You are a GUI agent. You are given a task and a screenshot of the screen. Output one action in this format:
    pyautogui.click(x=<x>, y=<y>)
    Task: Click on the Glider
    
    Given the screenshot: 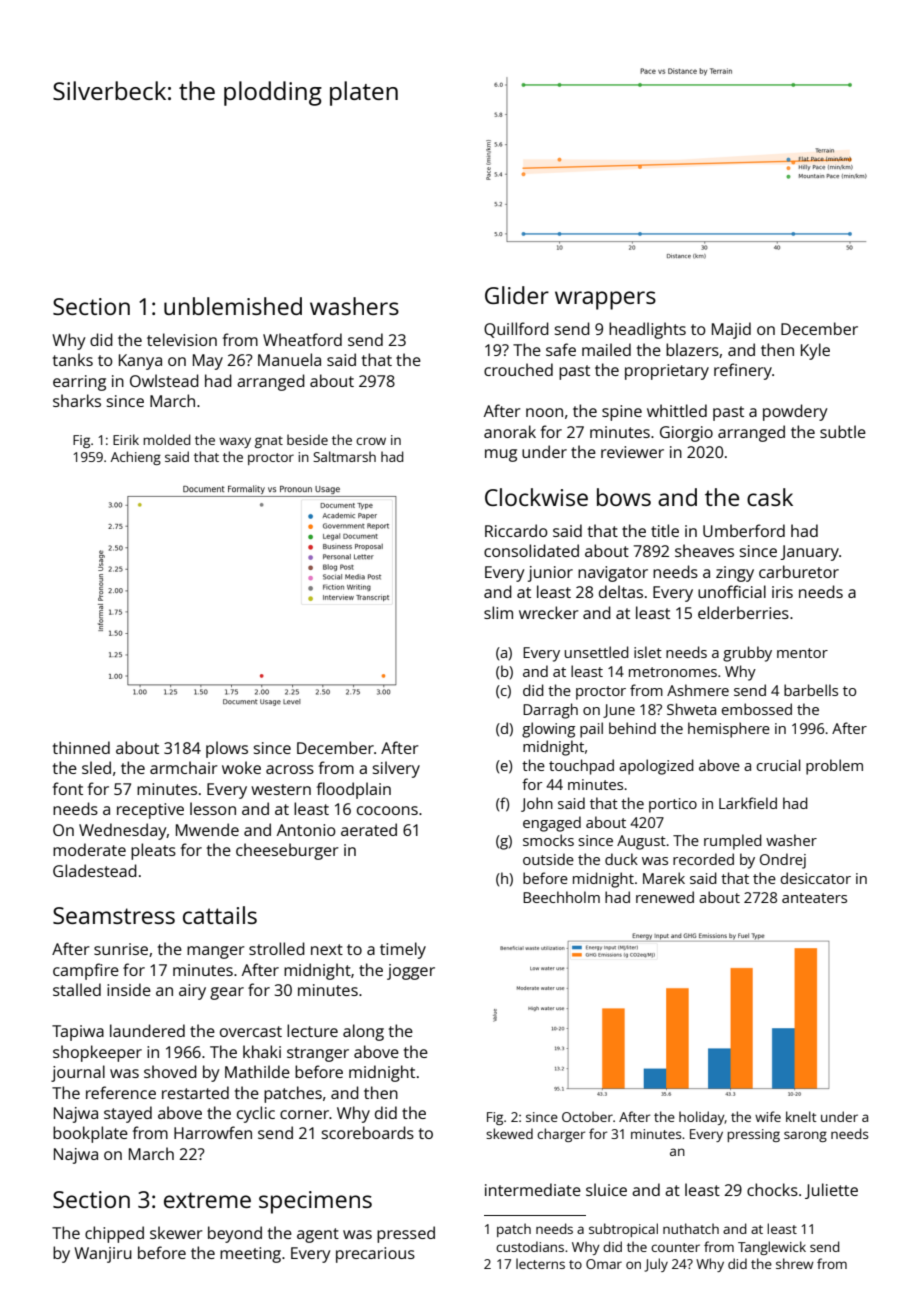 What is the action you would take?
    pyautogui.click(x=517, y=295)
